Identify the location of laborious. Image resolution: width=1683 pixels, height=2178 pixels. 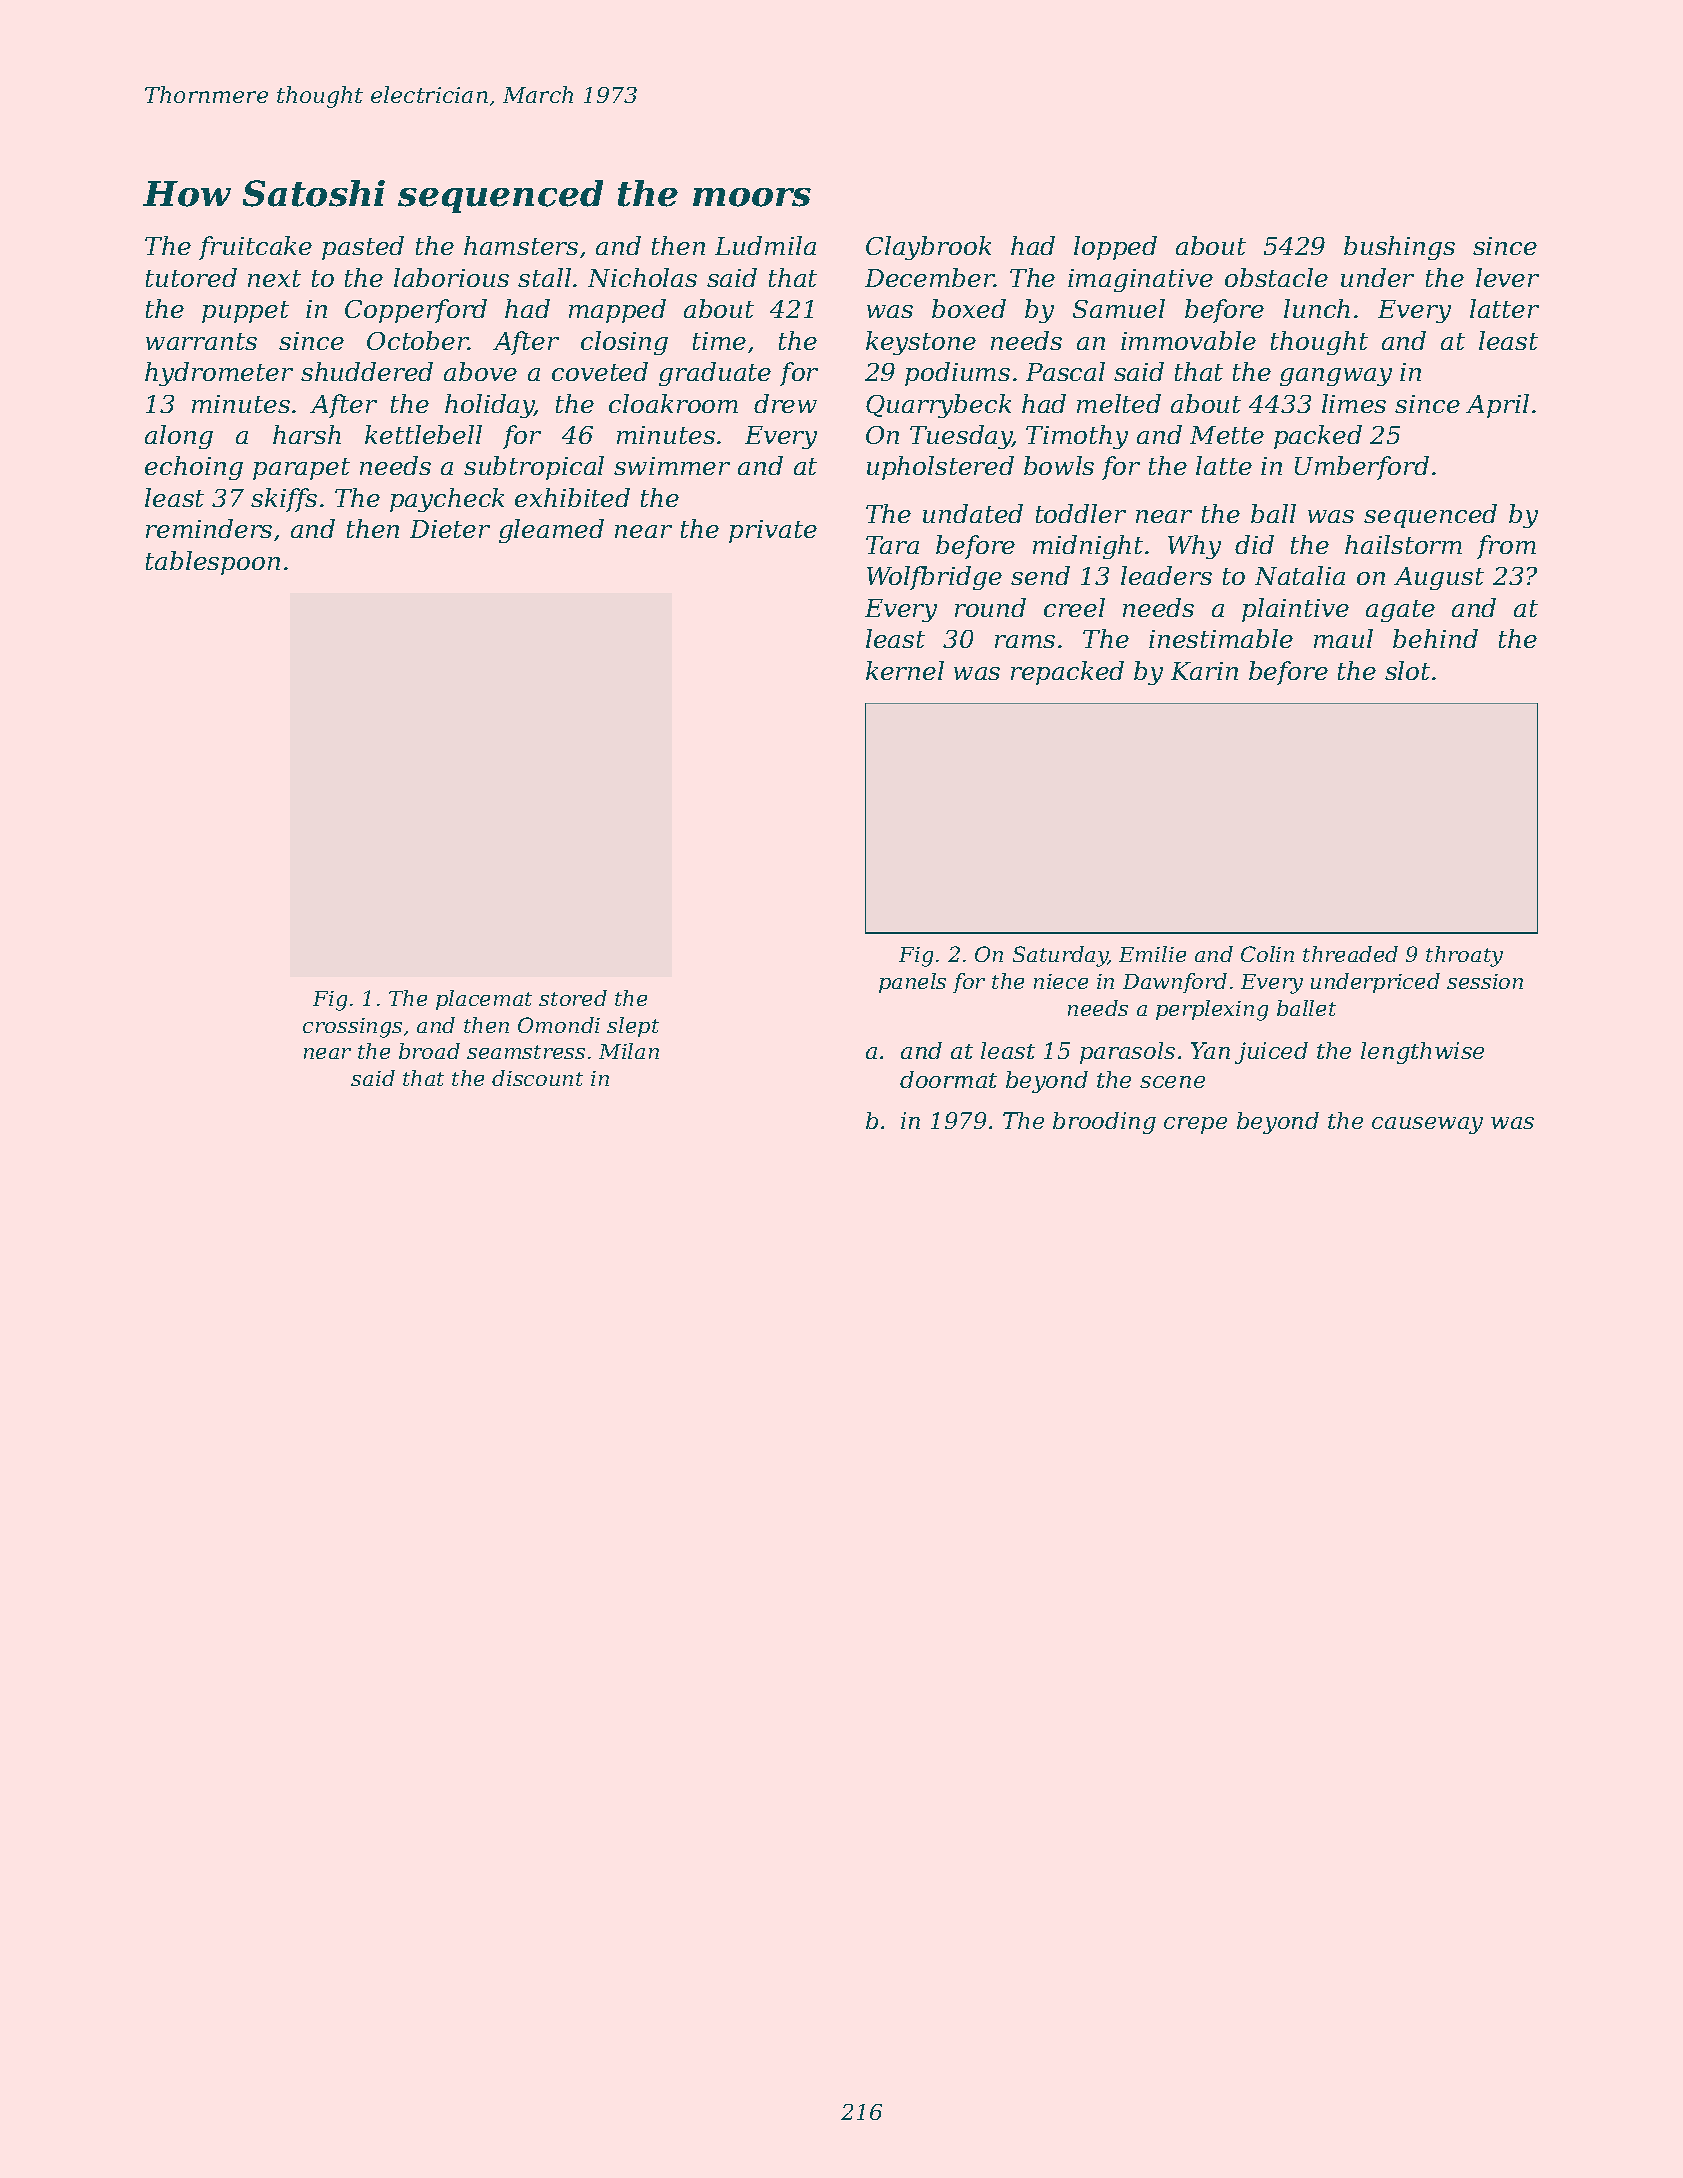
(451, 277).
